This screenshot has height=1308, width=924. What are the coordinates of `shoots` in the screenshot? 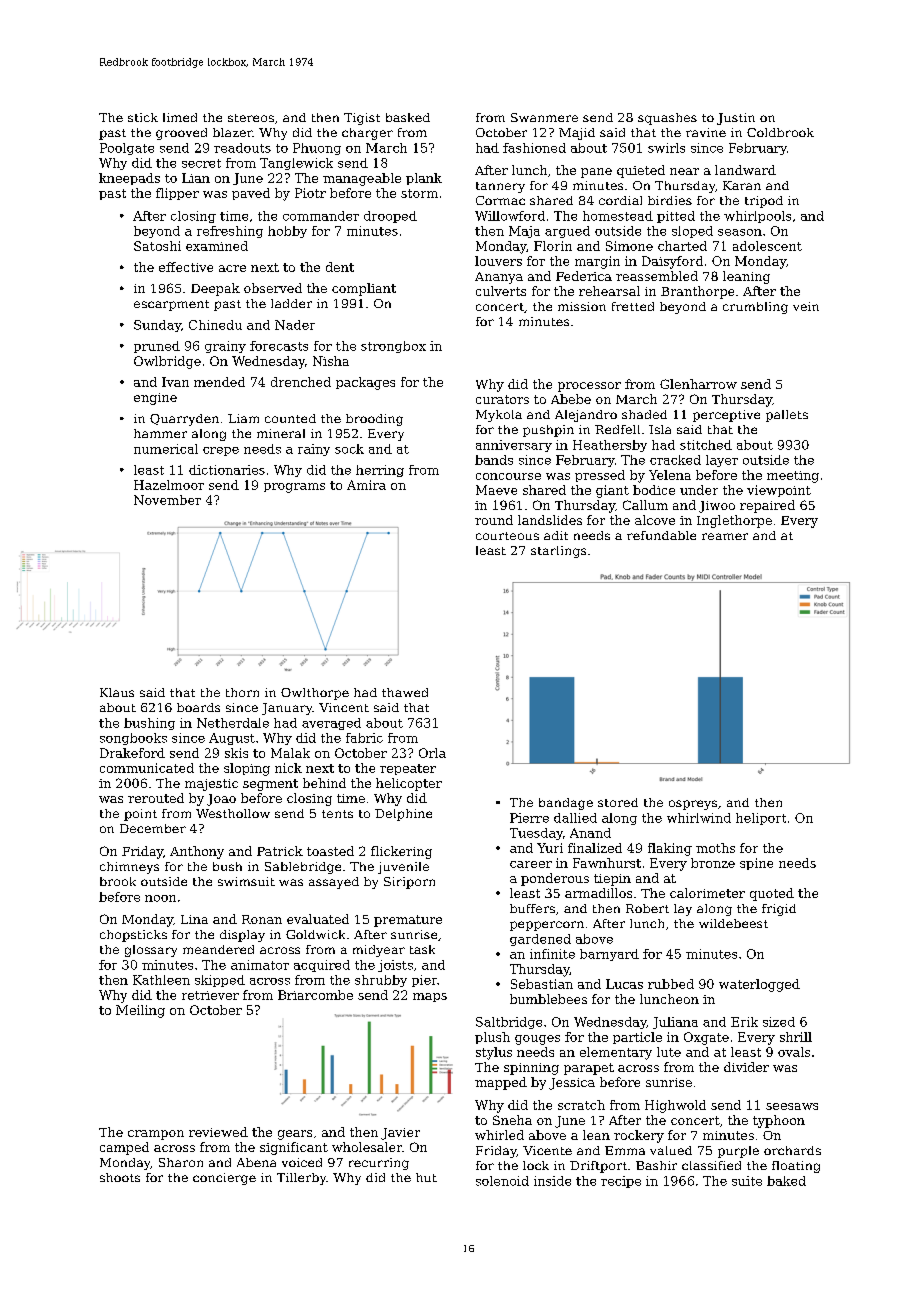 It's located at (120, 1177).
